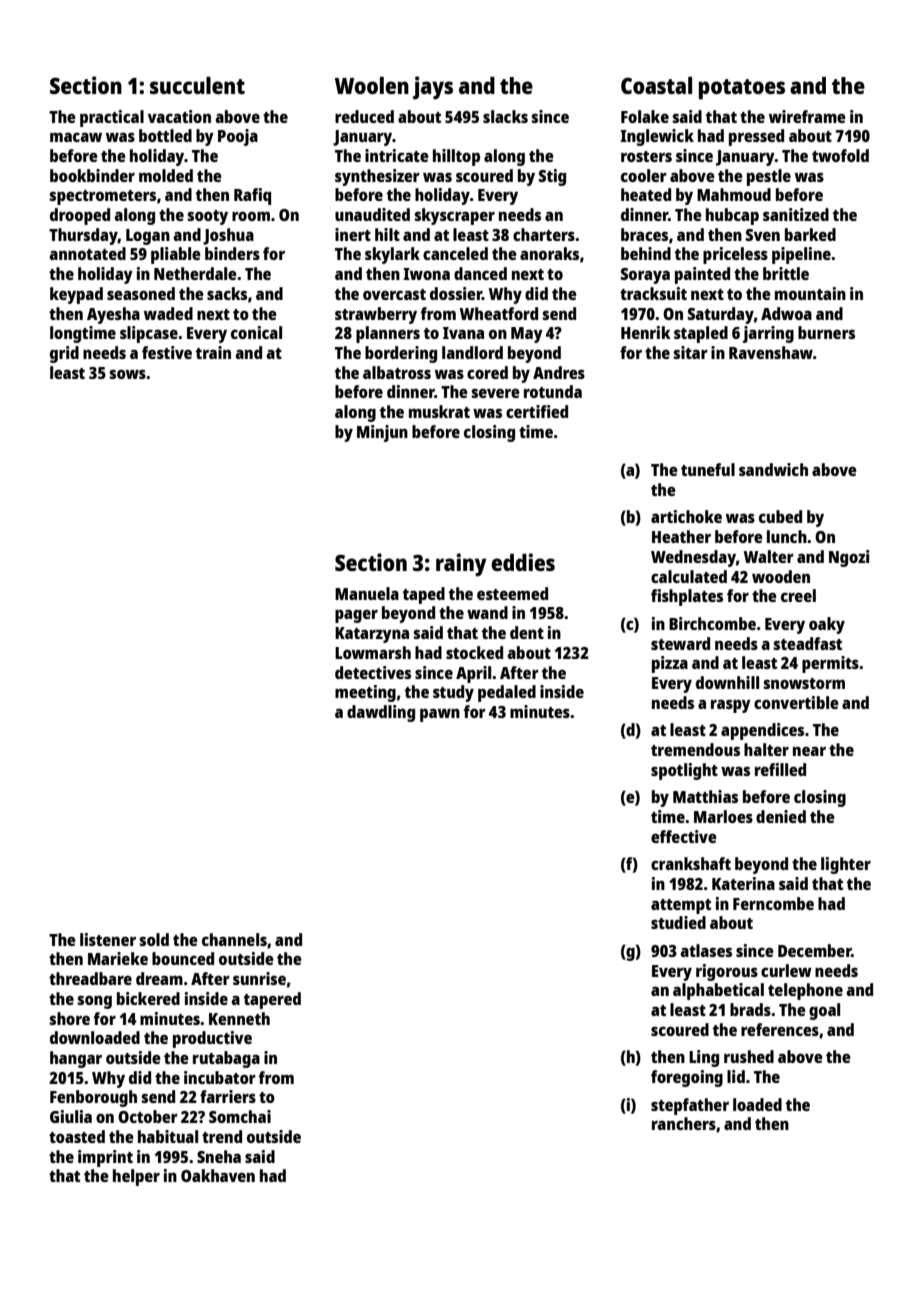  Describe the element at coordinates (71, 1116) in the screenshot. I see `Giulia` at that location.
